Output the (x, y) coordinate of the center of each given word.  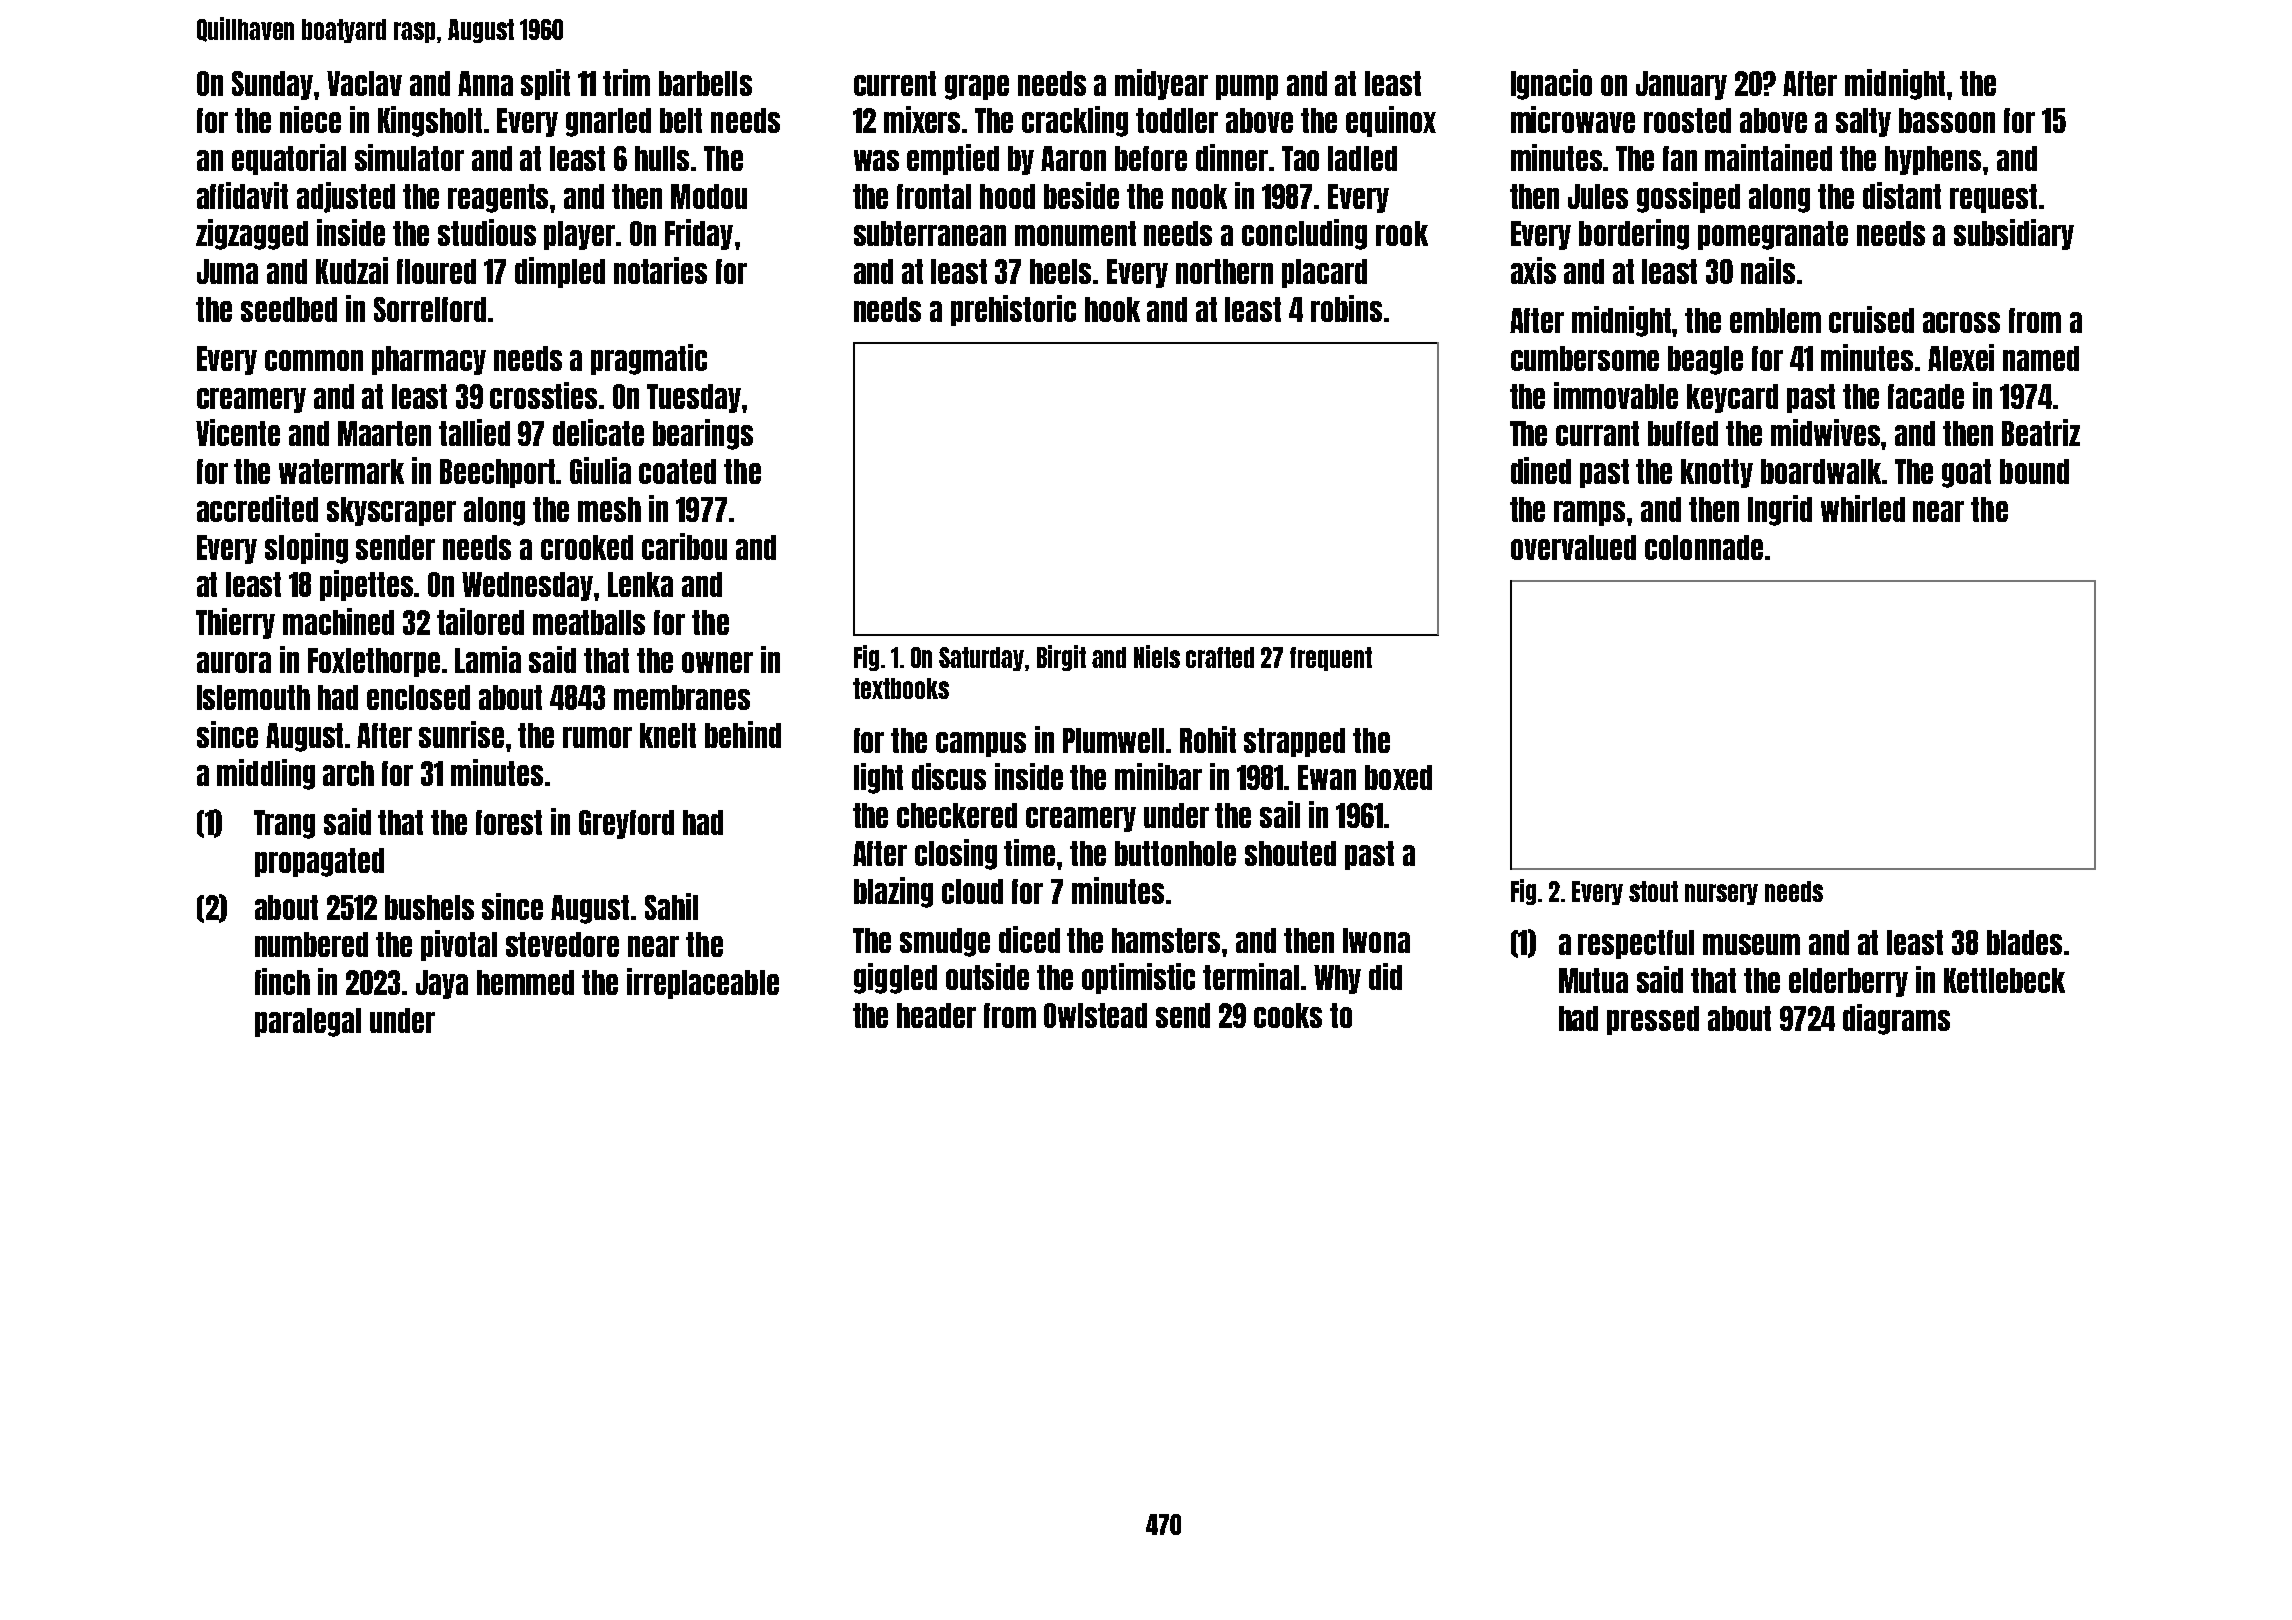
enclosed (418, 697)
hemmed (525, 982)
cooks (1288, 1015)
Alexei (1961, 357)
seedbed (289, 309)
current (895, 83)
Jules (1598, 196)
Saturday (981, 659)
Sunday (272, 85)
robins (1346, 308)
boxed (1398, 777)
